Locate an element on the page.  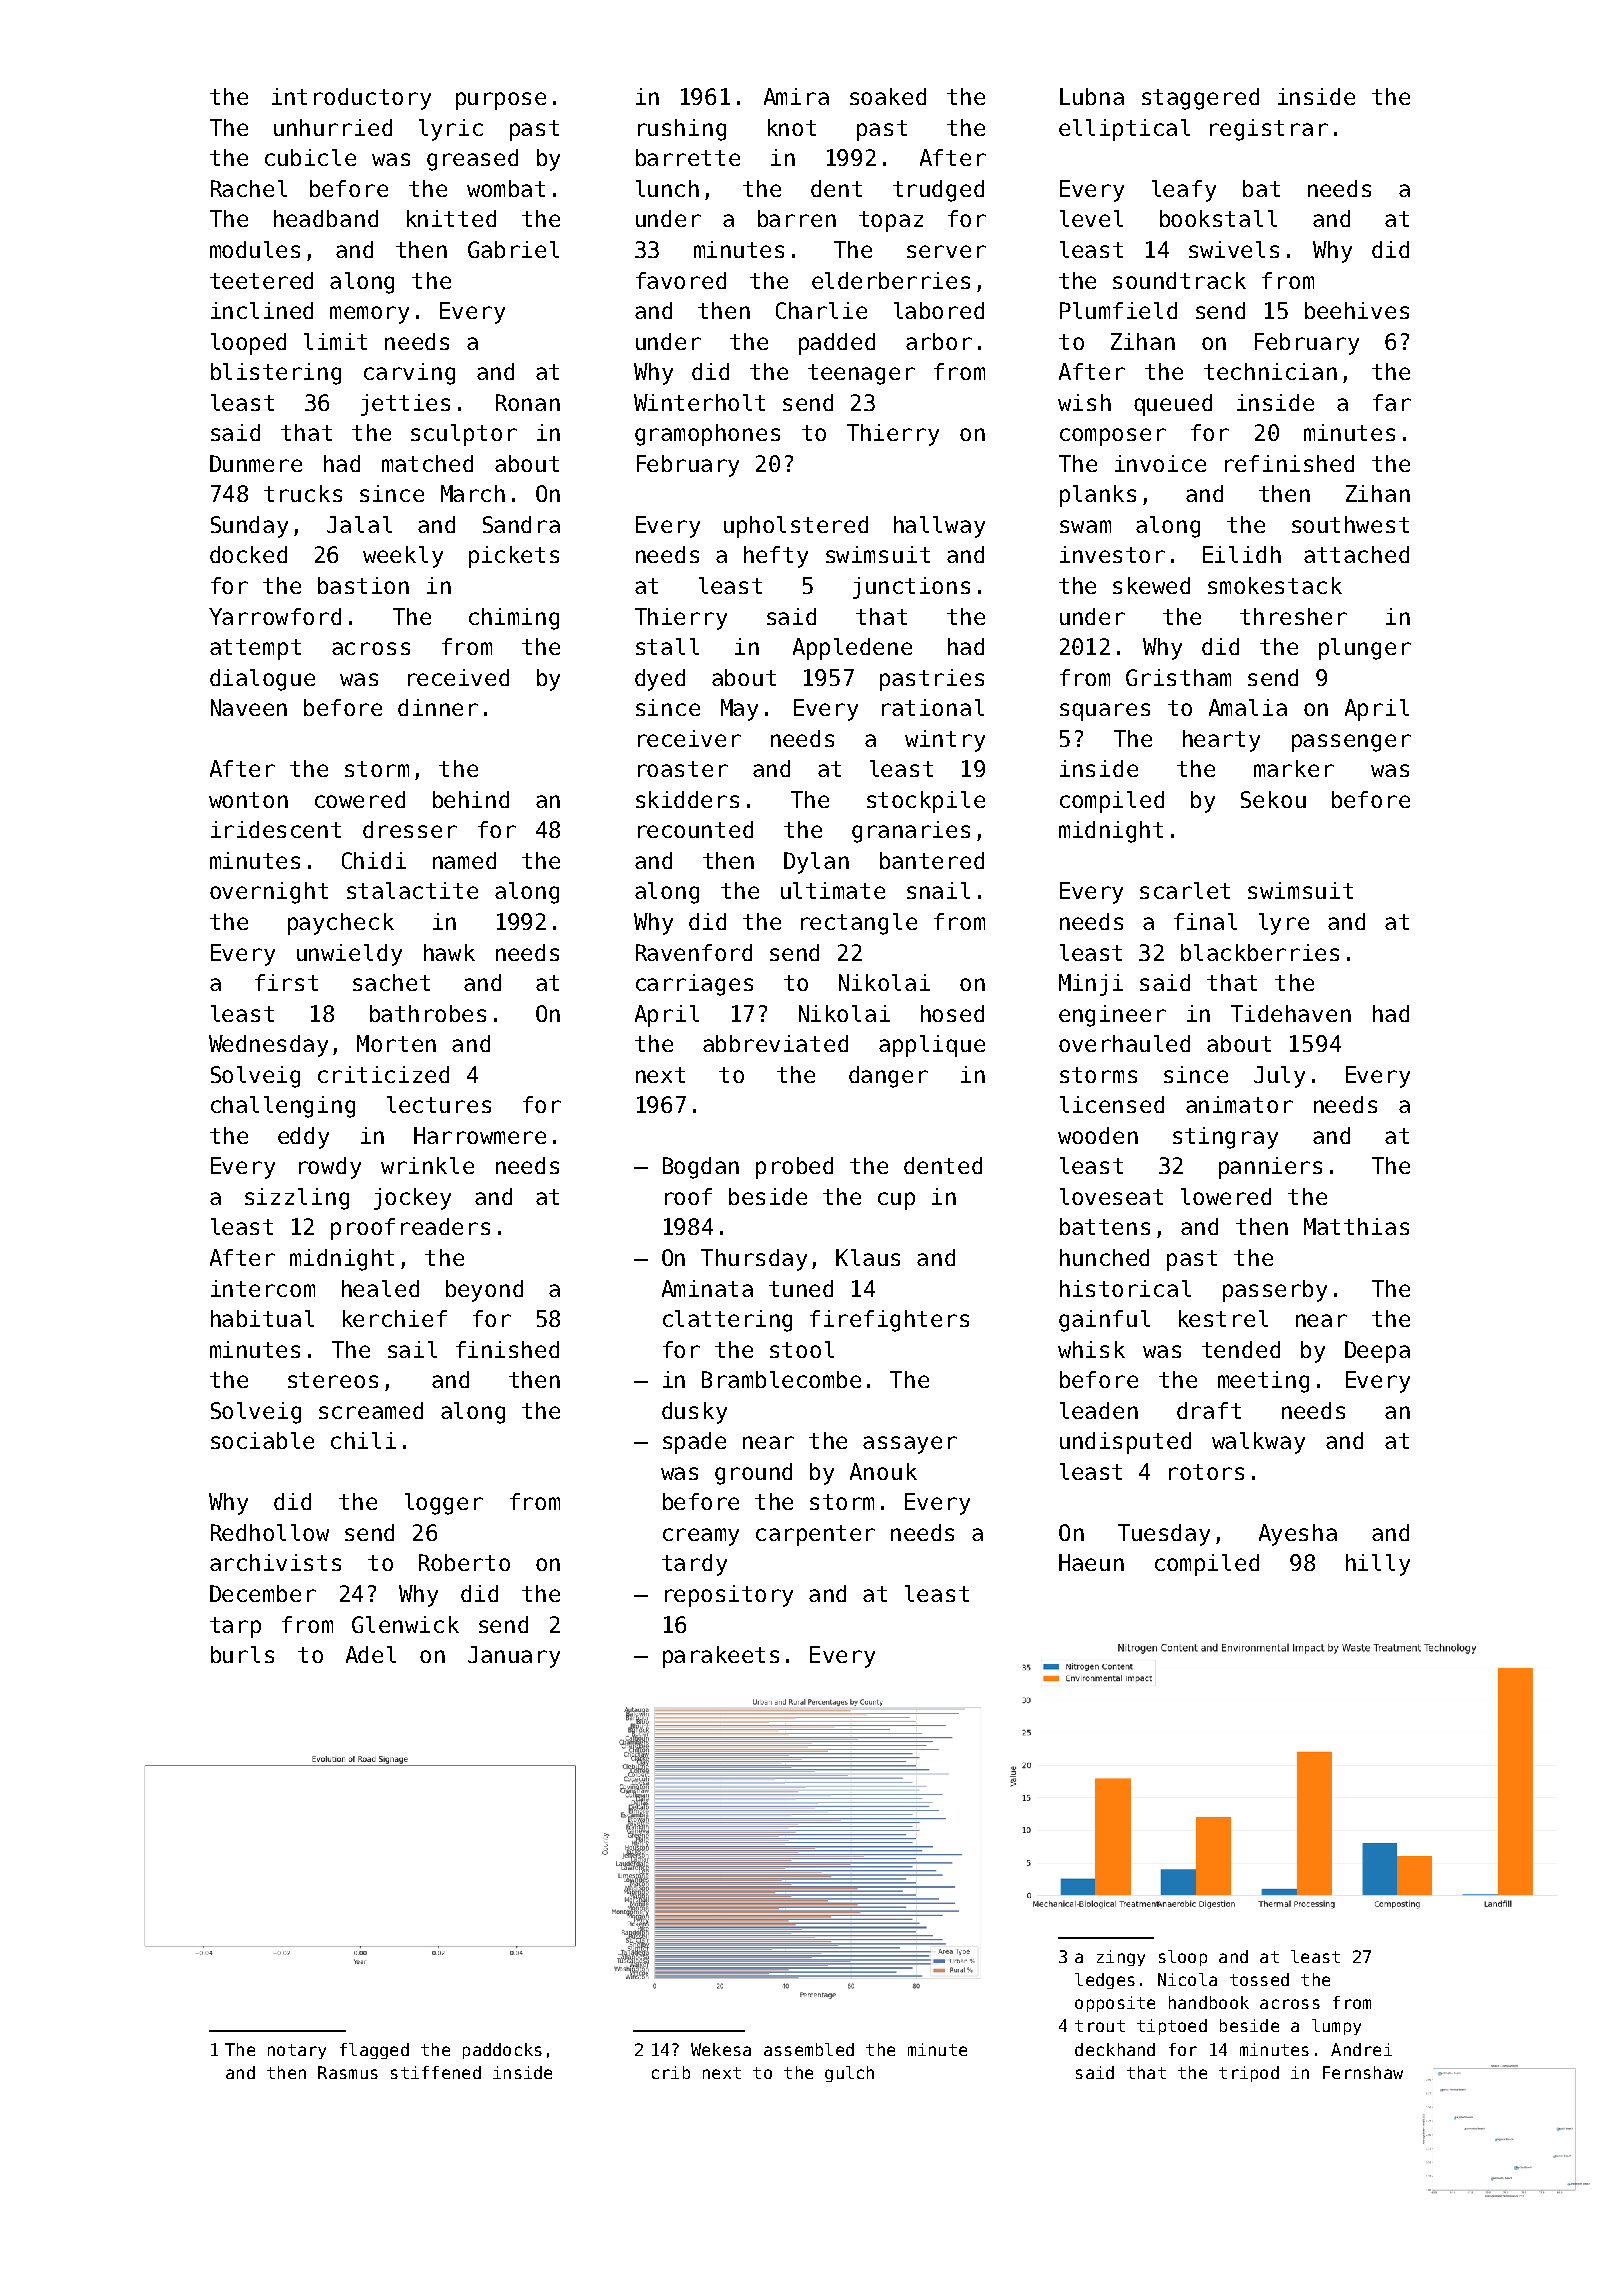
Rasmus is located at coordinates (348, 2072).
